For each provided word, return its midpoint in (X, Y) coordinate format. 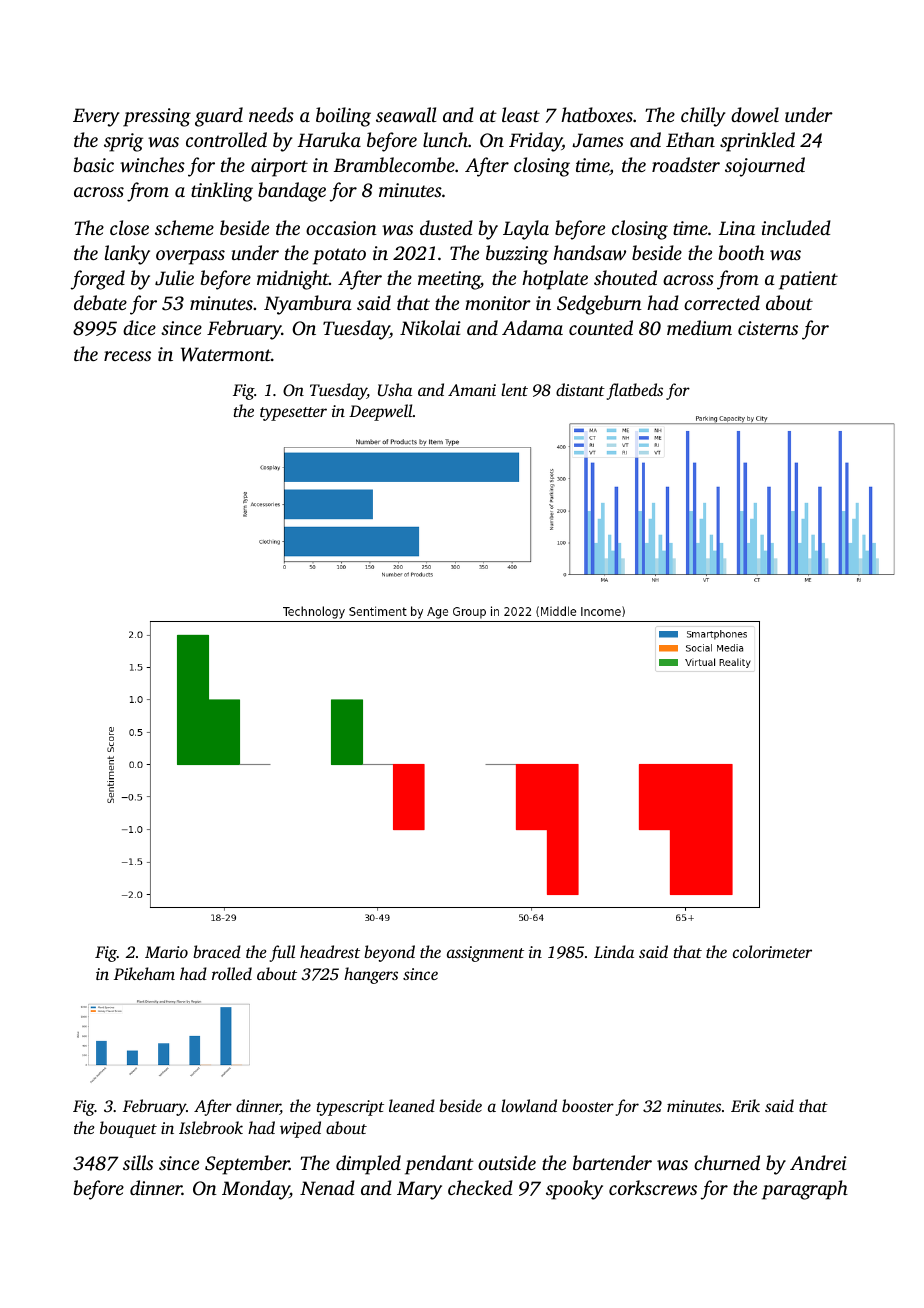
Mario (166, 952)
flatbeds (635, 391)
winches (152, 164)
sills (138, 1162)
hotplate (555, 280)
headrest (330, 951)
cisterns (768, 328)
